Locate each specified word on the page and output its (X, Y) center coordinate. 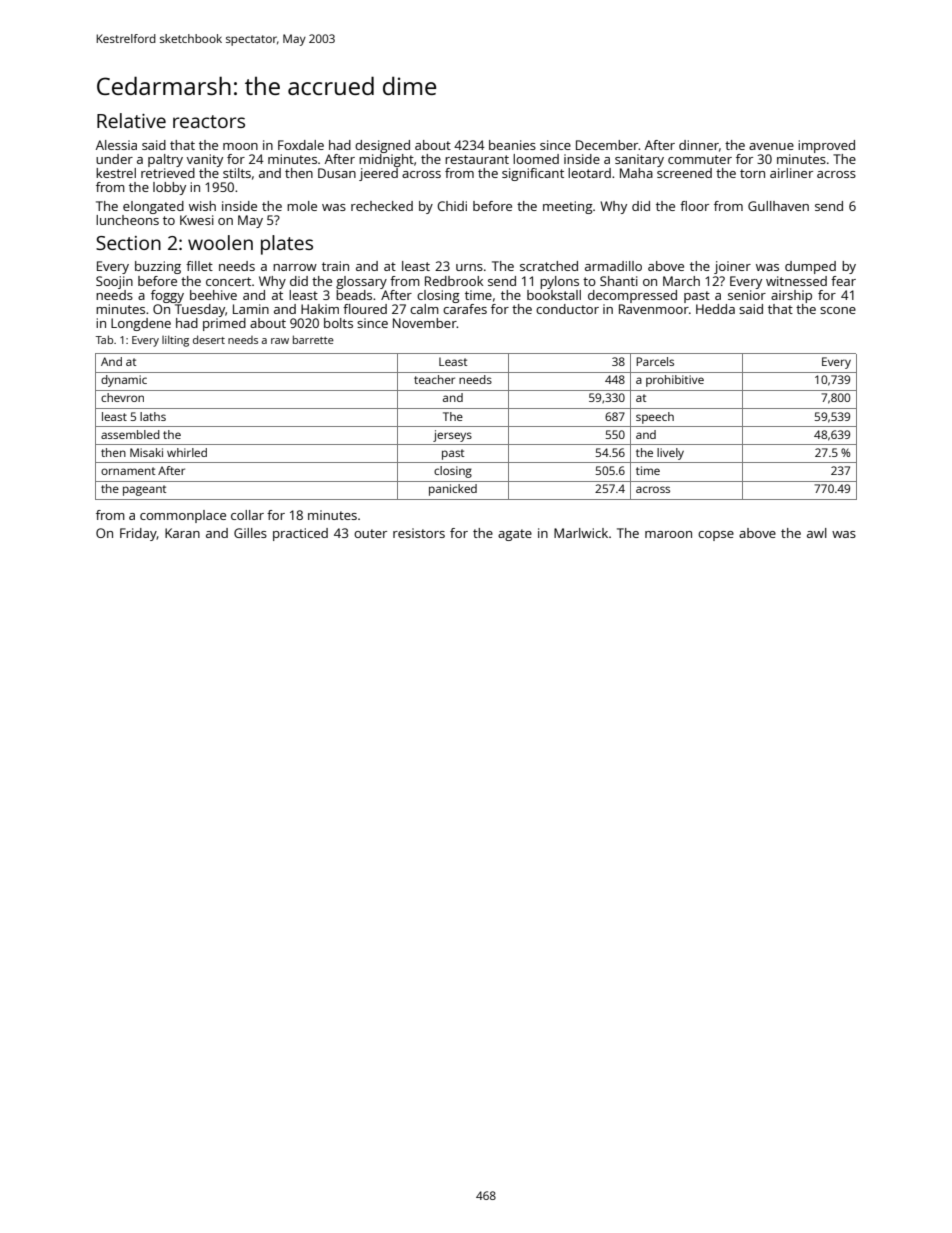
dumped (810, 267)
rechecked (382, 206)
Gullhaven (778, 206)
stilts (237, 173)
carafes (465, 309)
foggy (167, 296)
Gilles (250, 533)
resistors (419, 533)
